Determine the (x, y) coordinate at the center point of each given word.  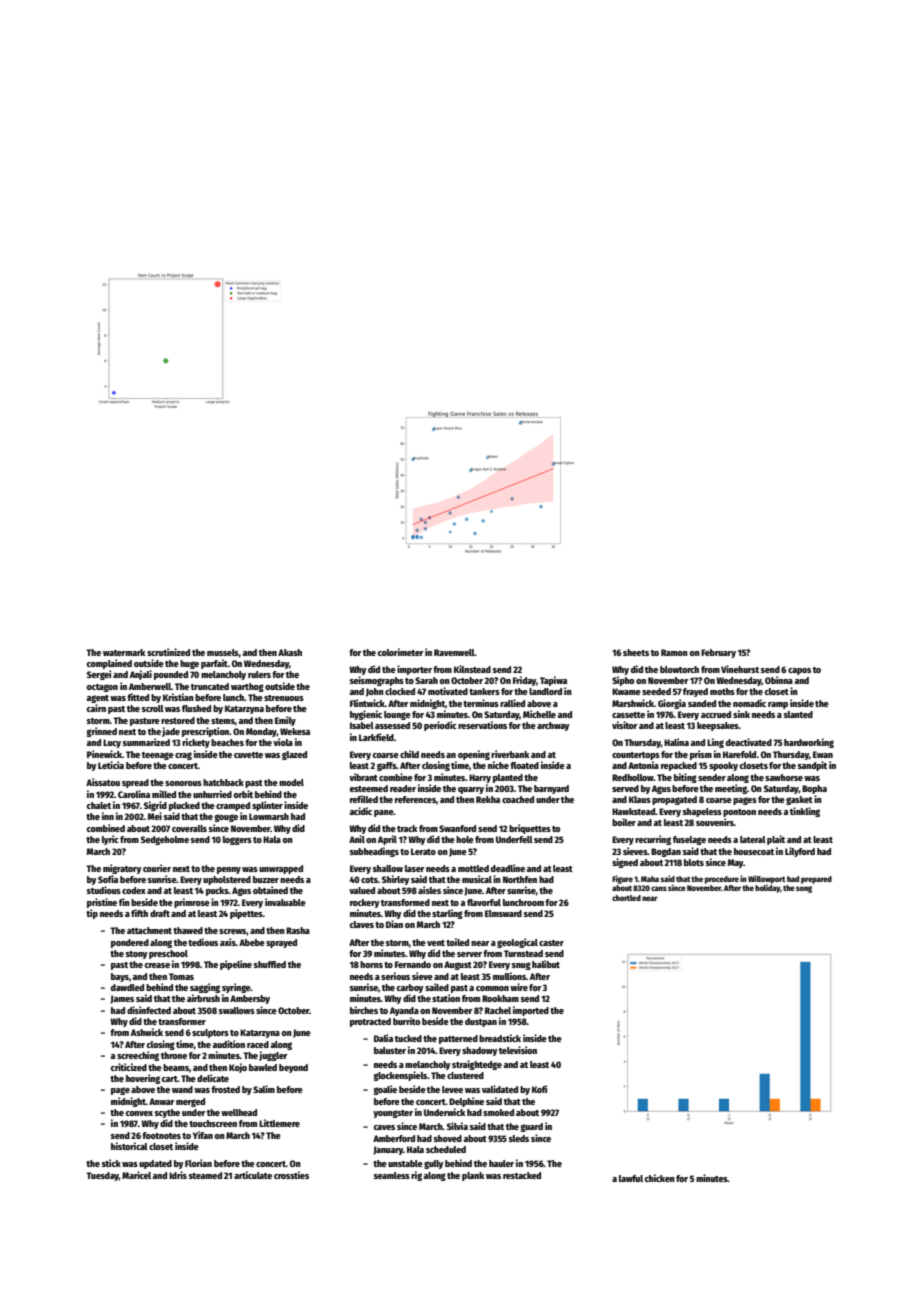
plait (776, 840)
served (625, 788)
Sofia (108, 879)
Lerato (423, 851)
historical (129, 1146)
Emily (285, 721)
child (409, 754)
